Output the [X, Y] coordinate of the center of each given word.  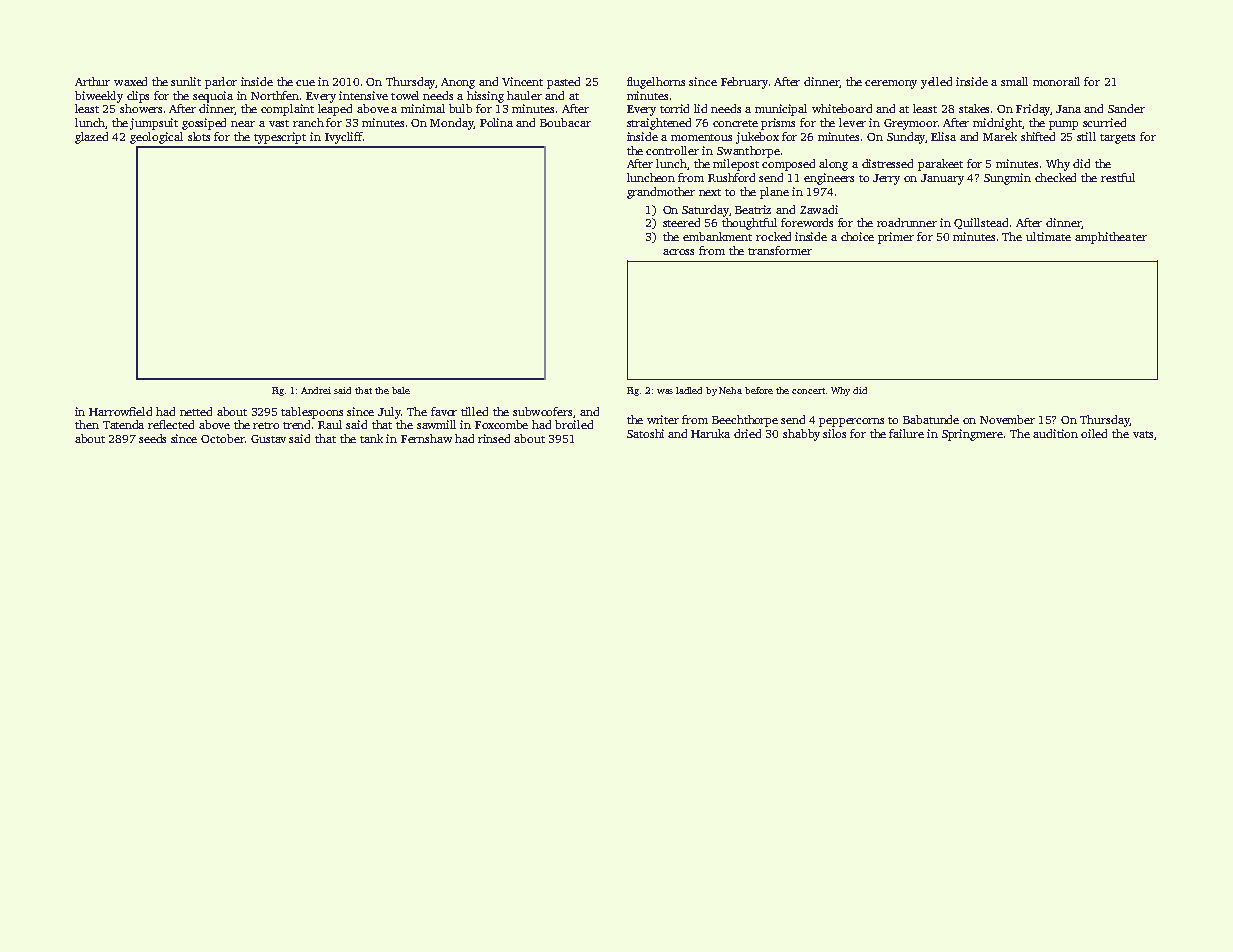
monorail [1056, 81]
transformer [780, 250]
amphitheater [1111, 238]
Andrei [316, 390]
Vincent [522, 81]
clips [138, 97]
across [678, 252]
